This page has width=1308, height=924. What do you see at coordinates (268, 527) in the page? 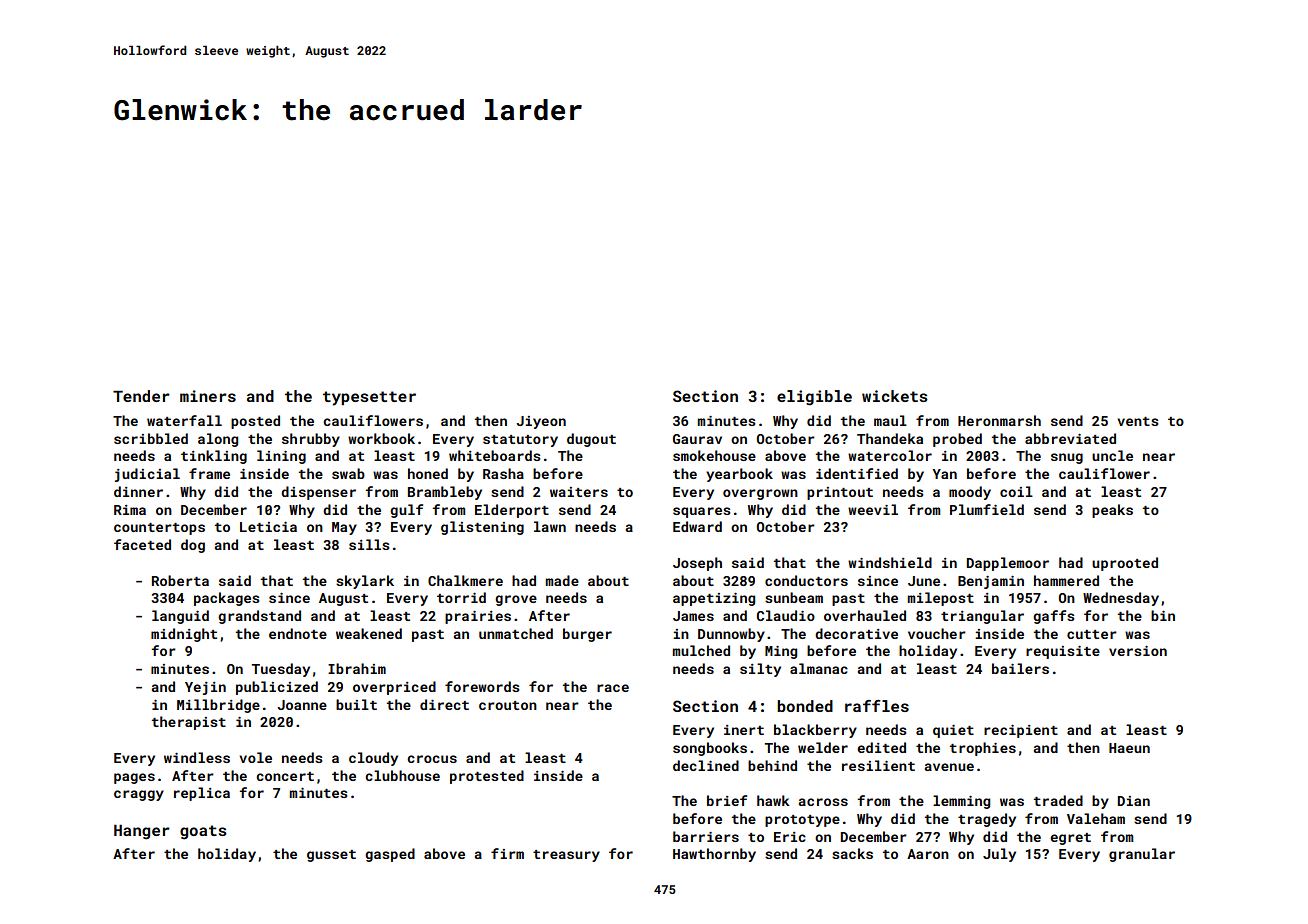
I see `Leticia` at bounding box center [268, 527].
